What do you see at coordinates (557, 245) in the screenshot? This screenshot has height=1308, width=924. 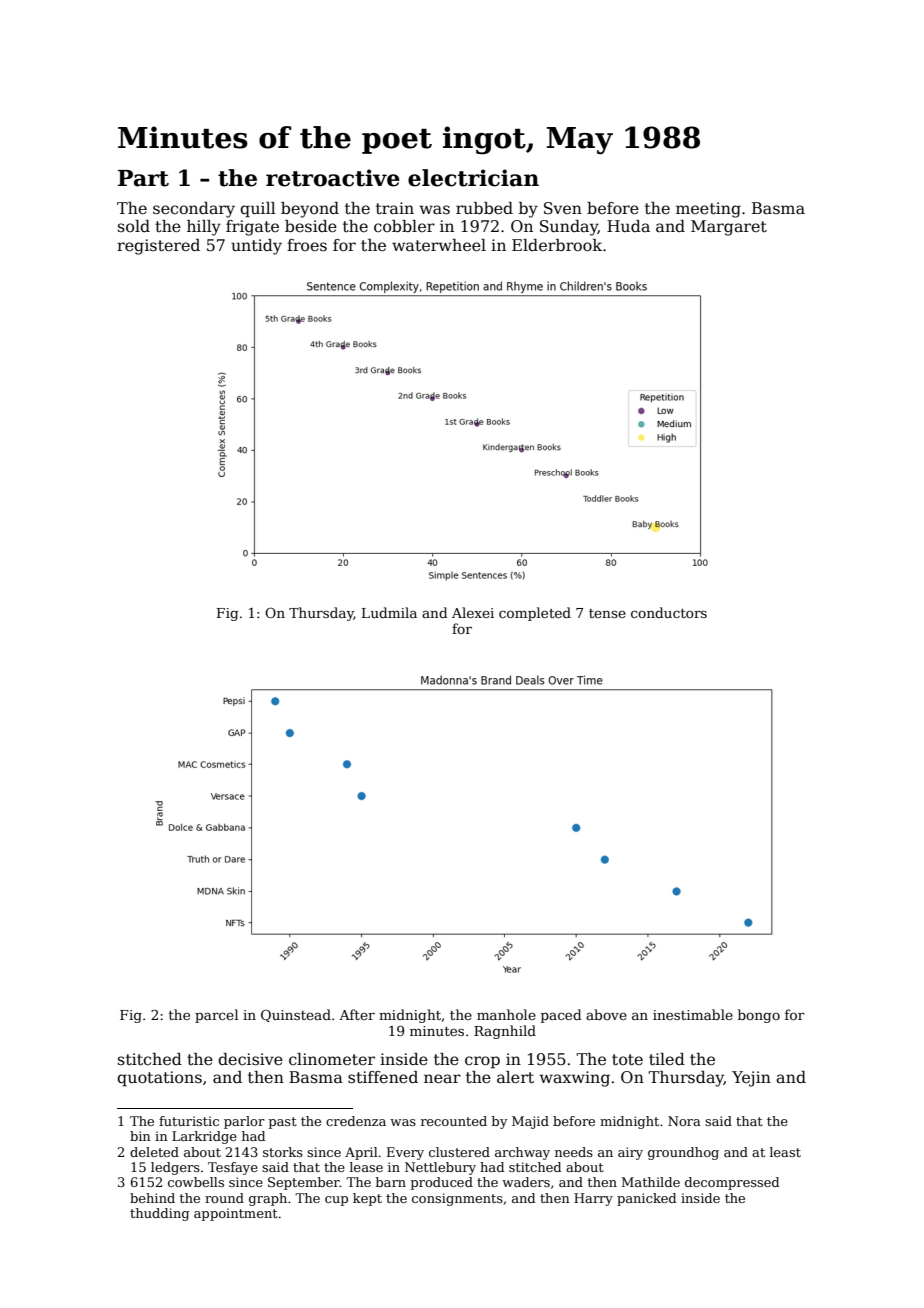 I see `Elderbrook` at bounding box center [557, 245].
